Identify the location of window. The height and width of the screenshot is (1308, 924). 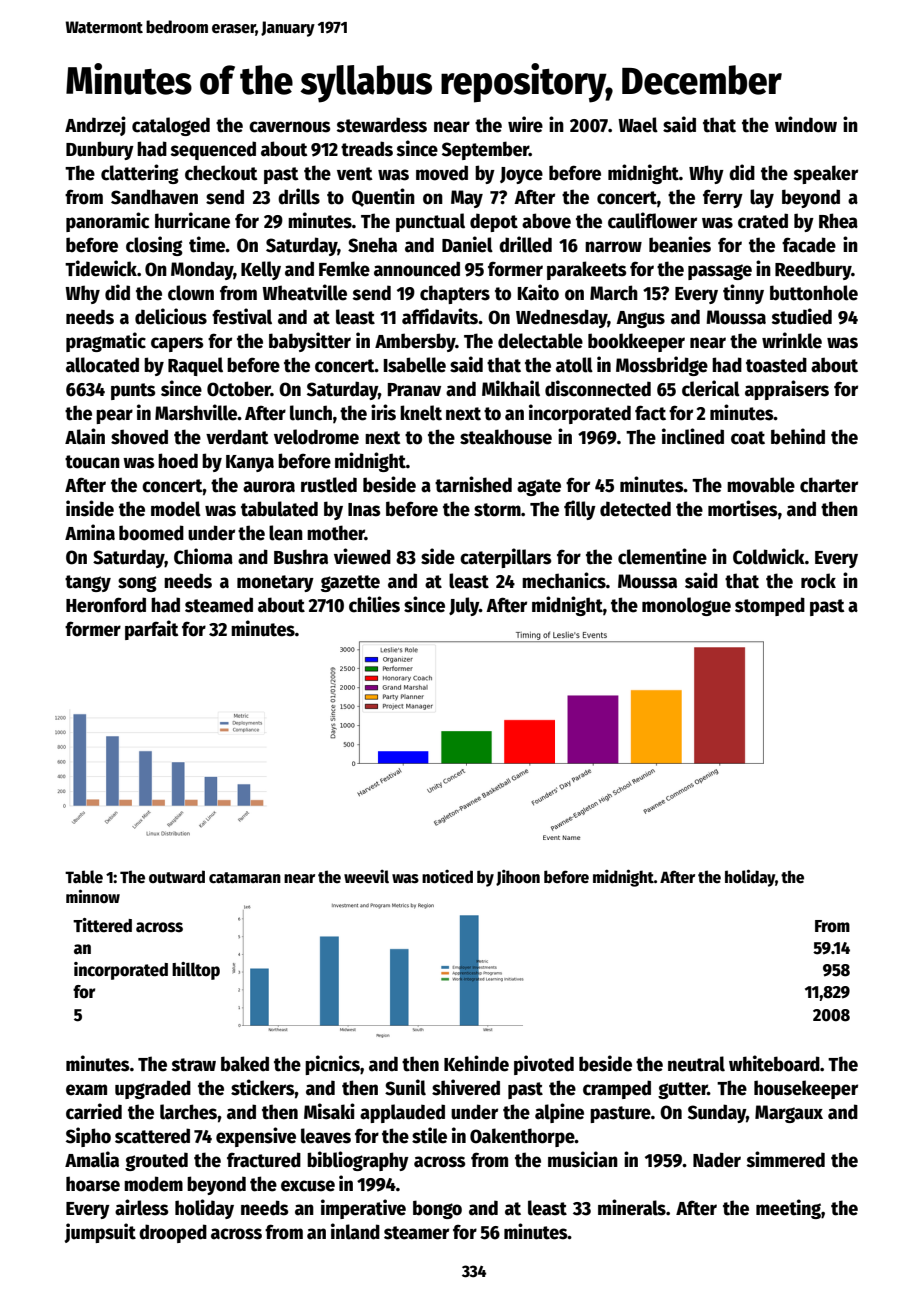
(806, 124).
